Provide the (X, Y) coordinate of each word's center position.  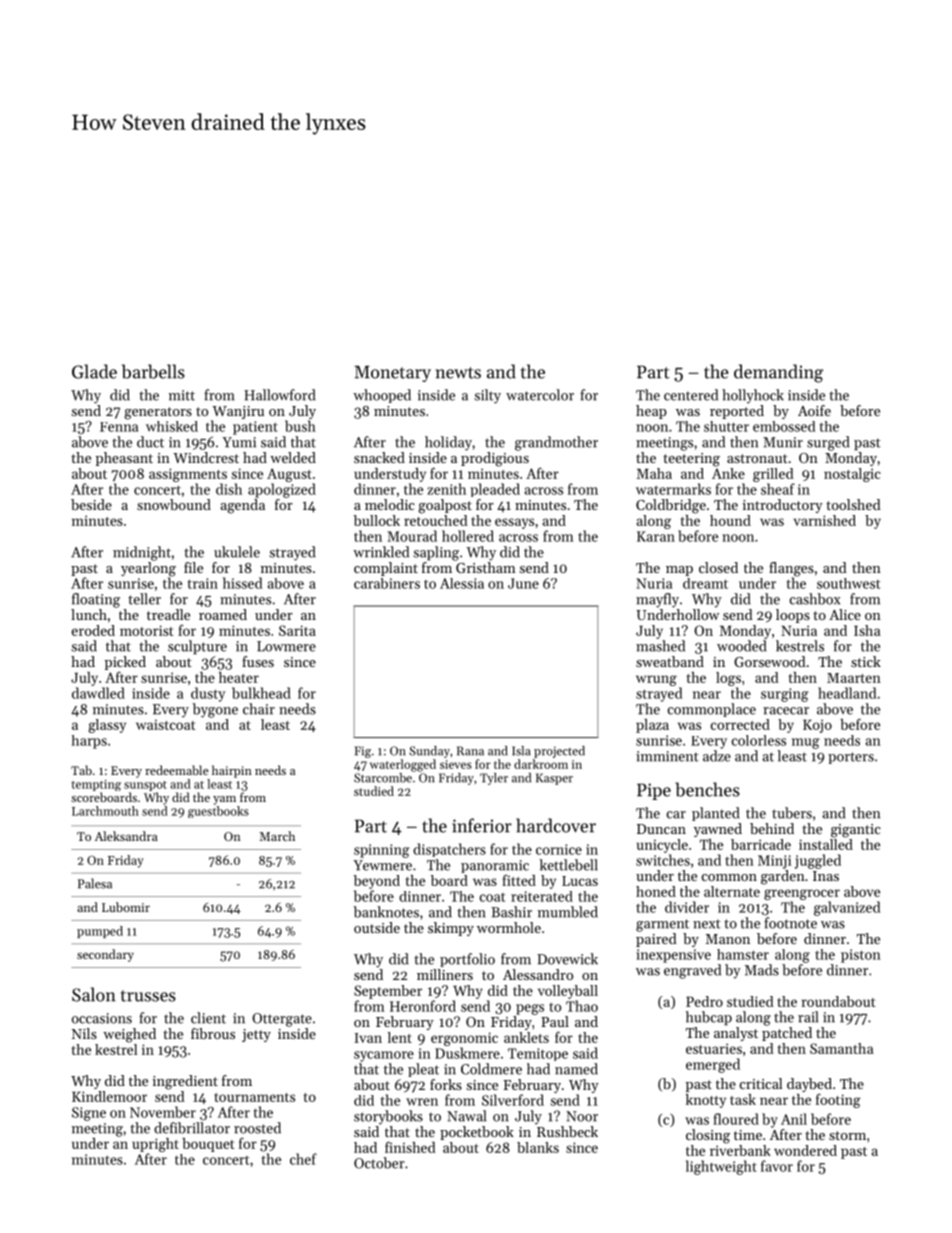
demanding (778, 373)
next (707, 924)
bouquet (208, 1145)
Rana (470, 751)
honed (656, 891)
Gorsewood (770, 661)
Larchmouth (105, 811)
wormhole (509, 927)
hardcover (556, 825)
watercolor (540, 395)
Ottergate (282, 1020)
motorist (146, 630)
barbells (153, 371)
